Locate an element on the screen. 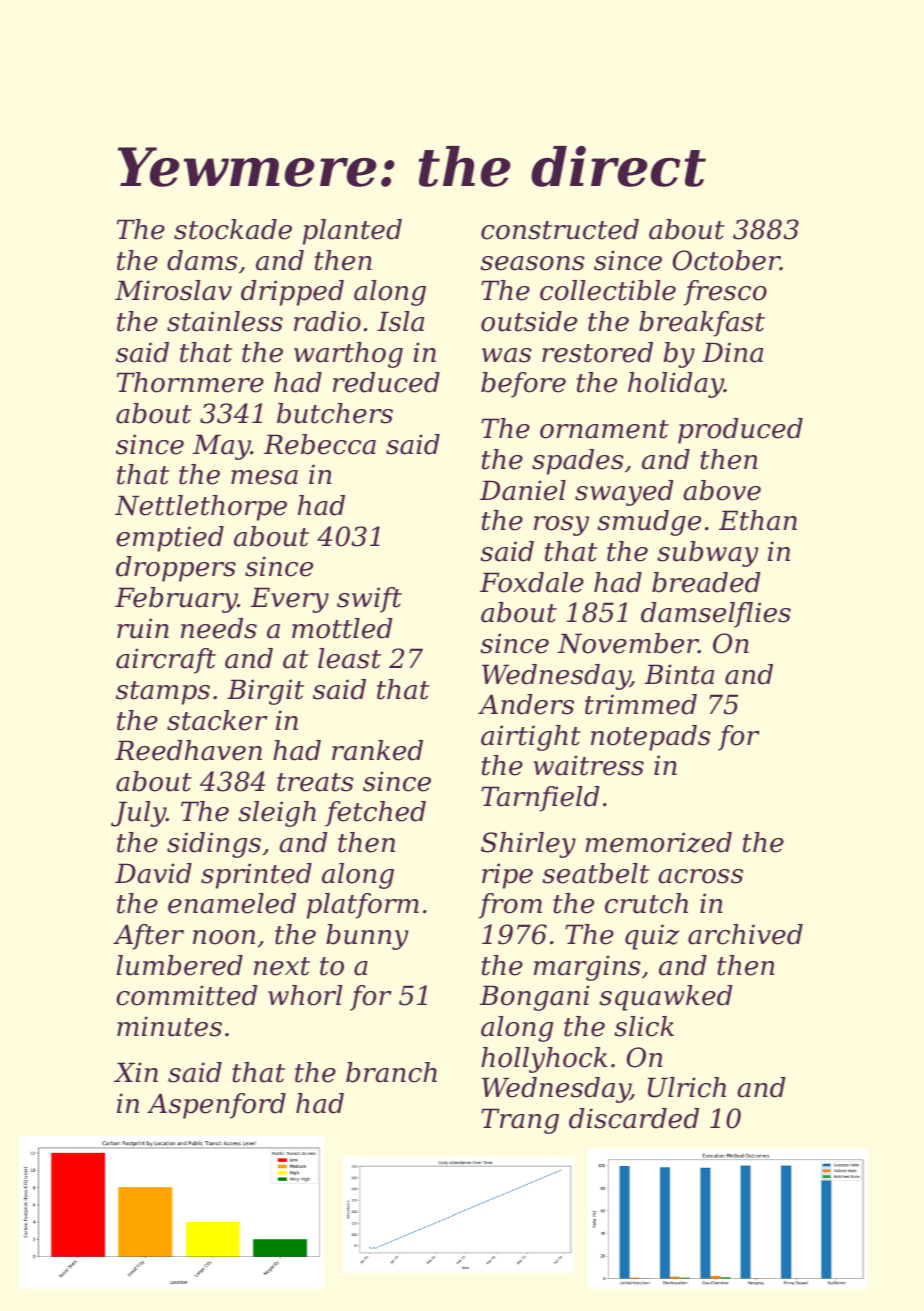 The image size is (924, 1311). Nettlethorpe is located at coordinates (201, 508).
